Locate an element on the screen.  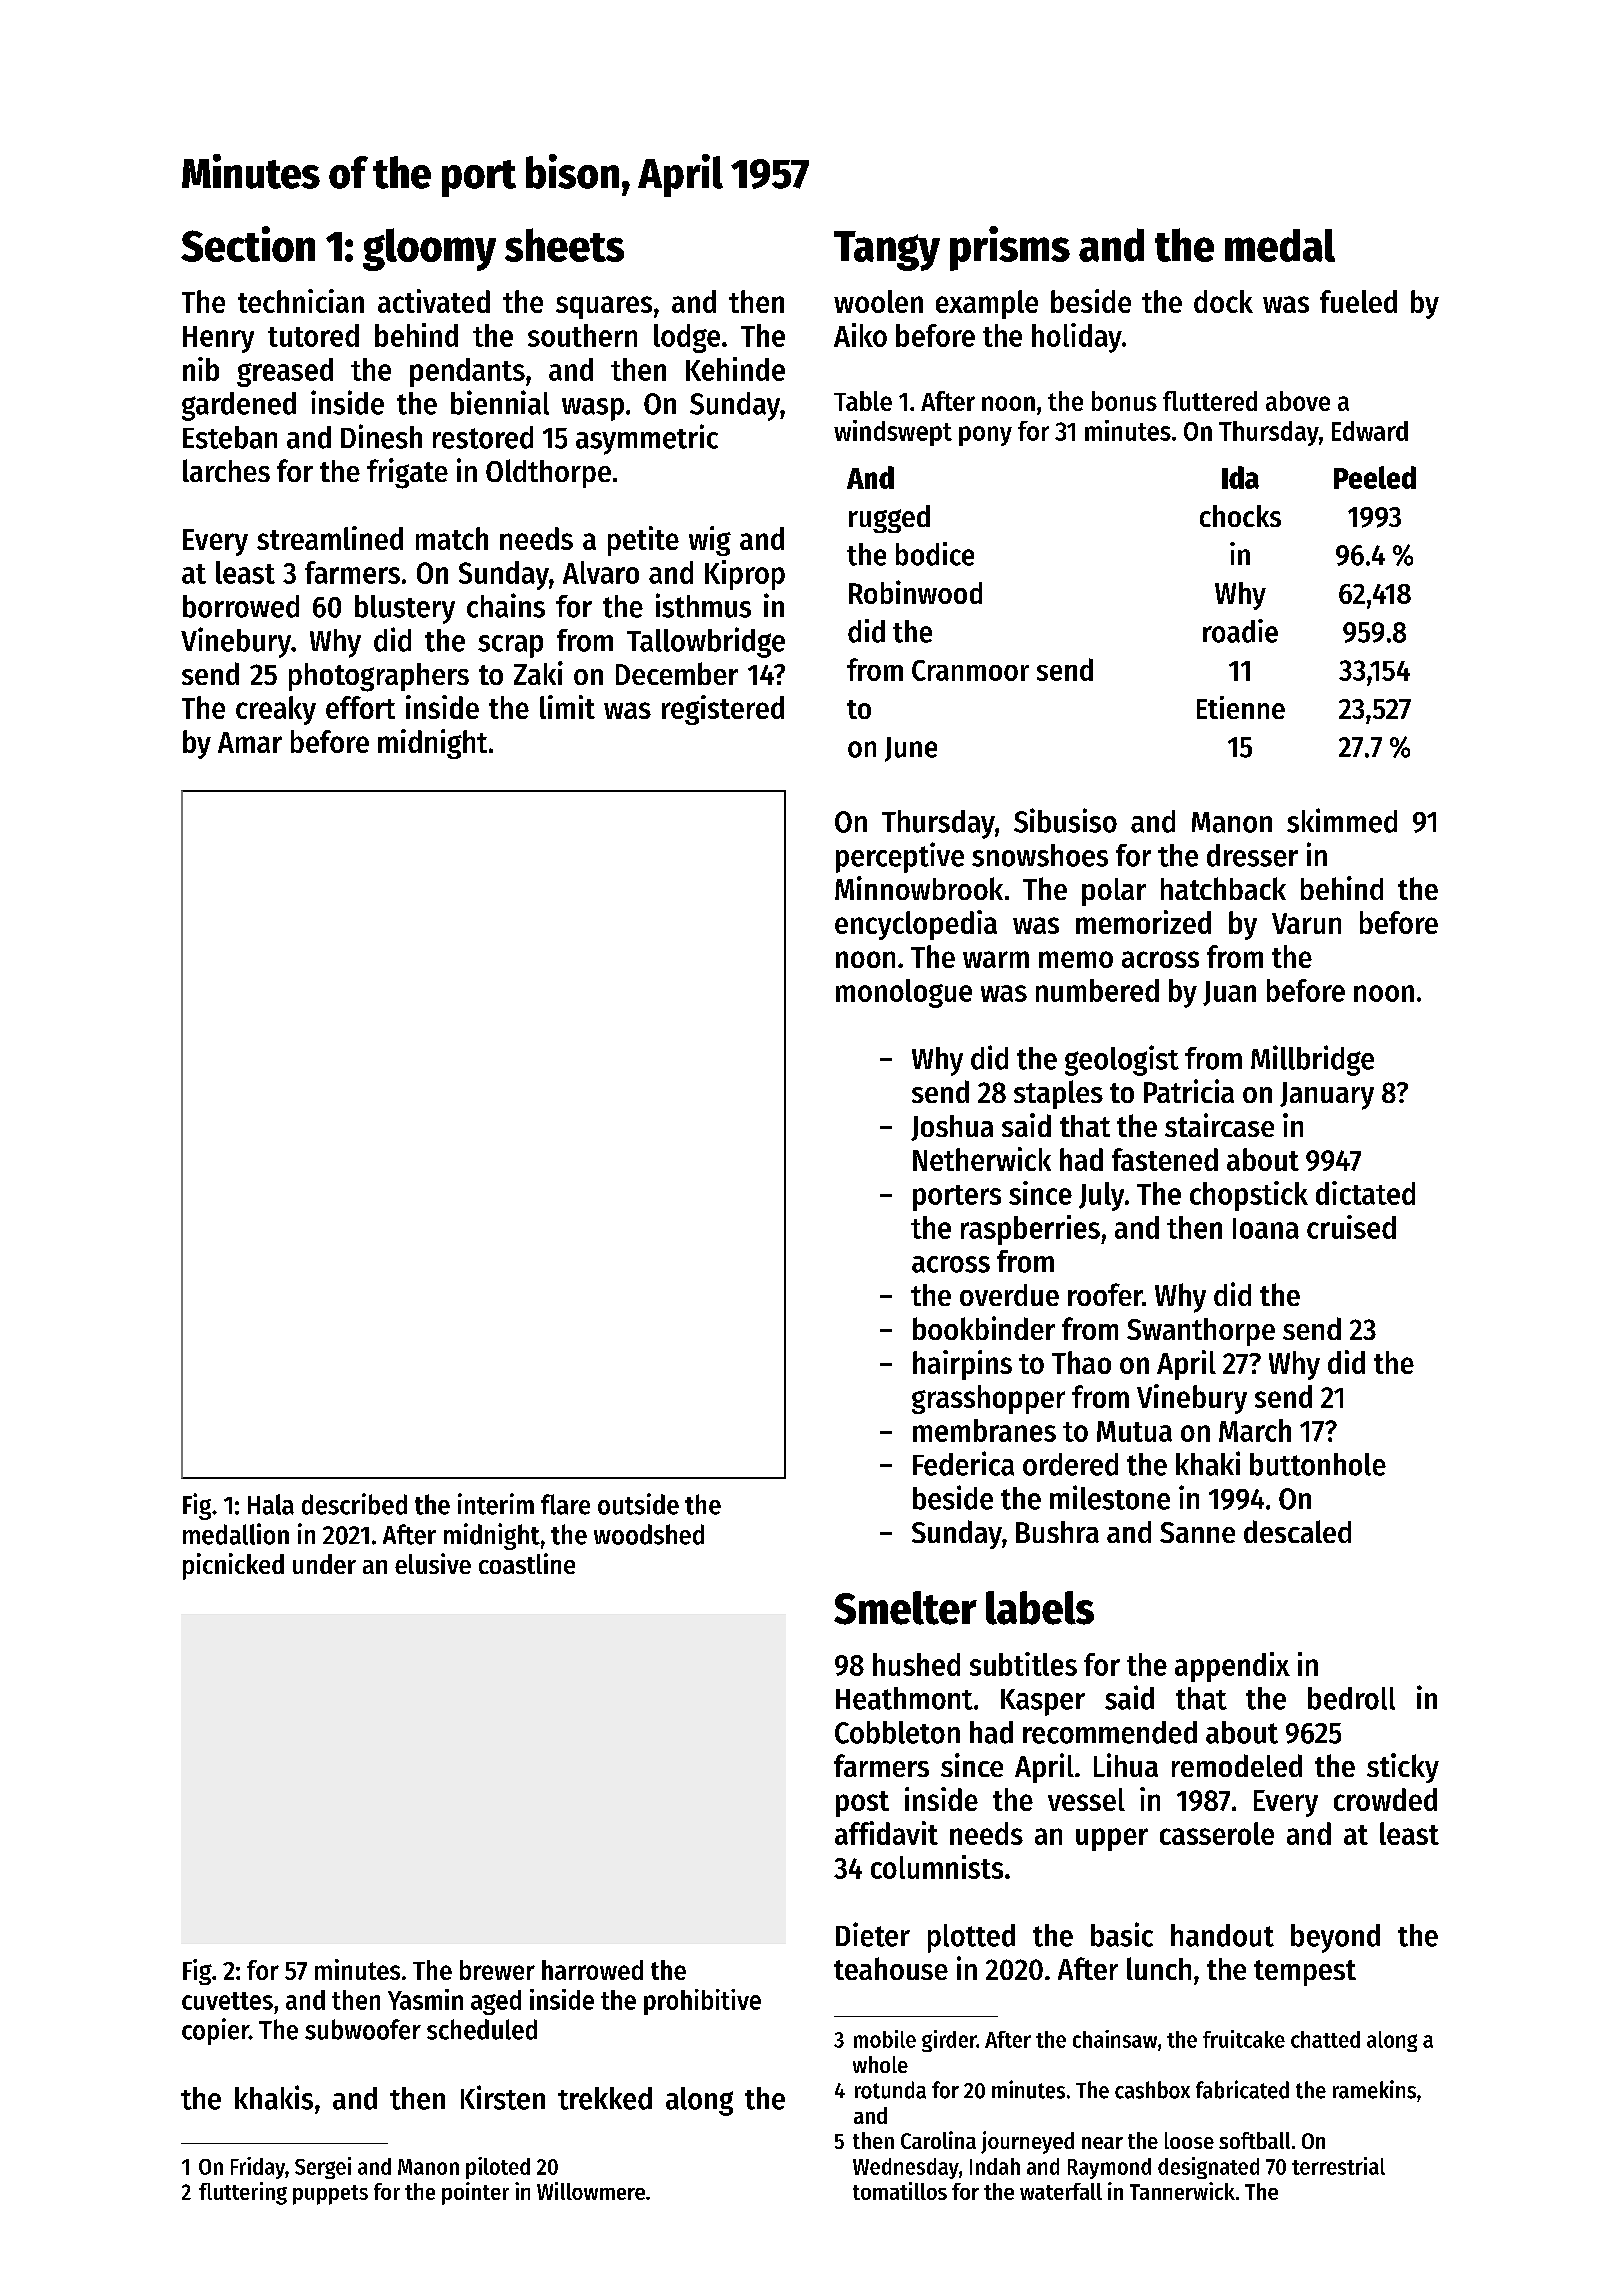
Kehinde is located at coordinates (735, 369).
